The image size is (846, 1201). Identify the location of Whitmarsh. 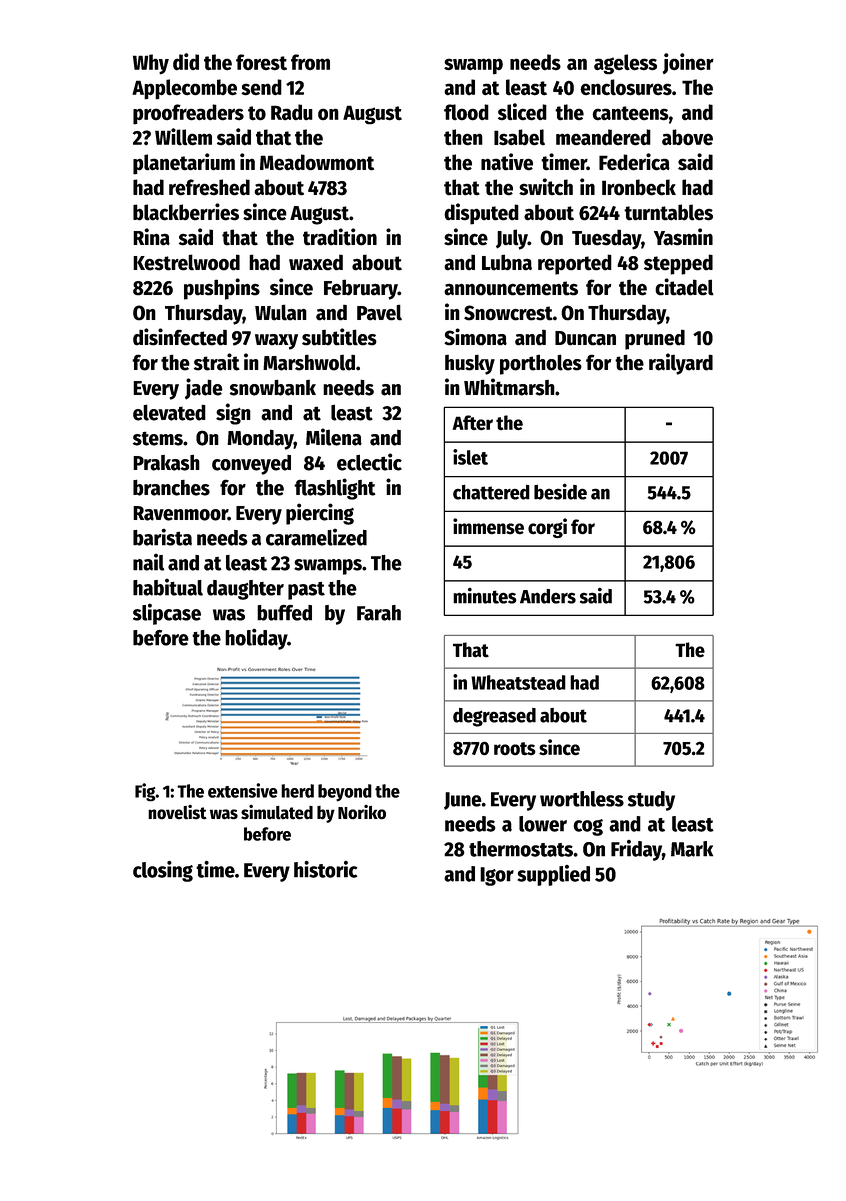
(509, 387).
